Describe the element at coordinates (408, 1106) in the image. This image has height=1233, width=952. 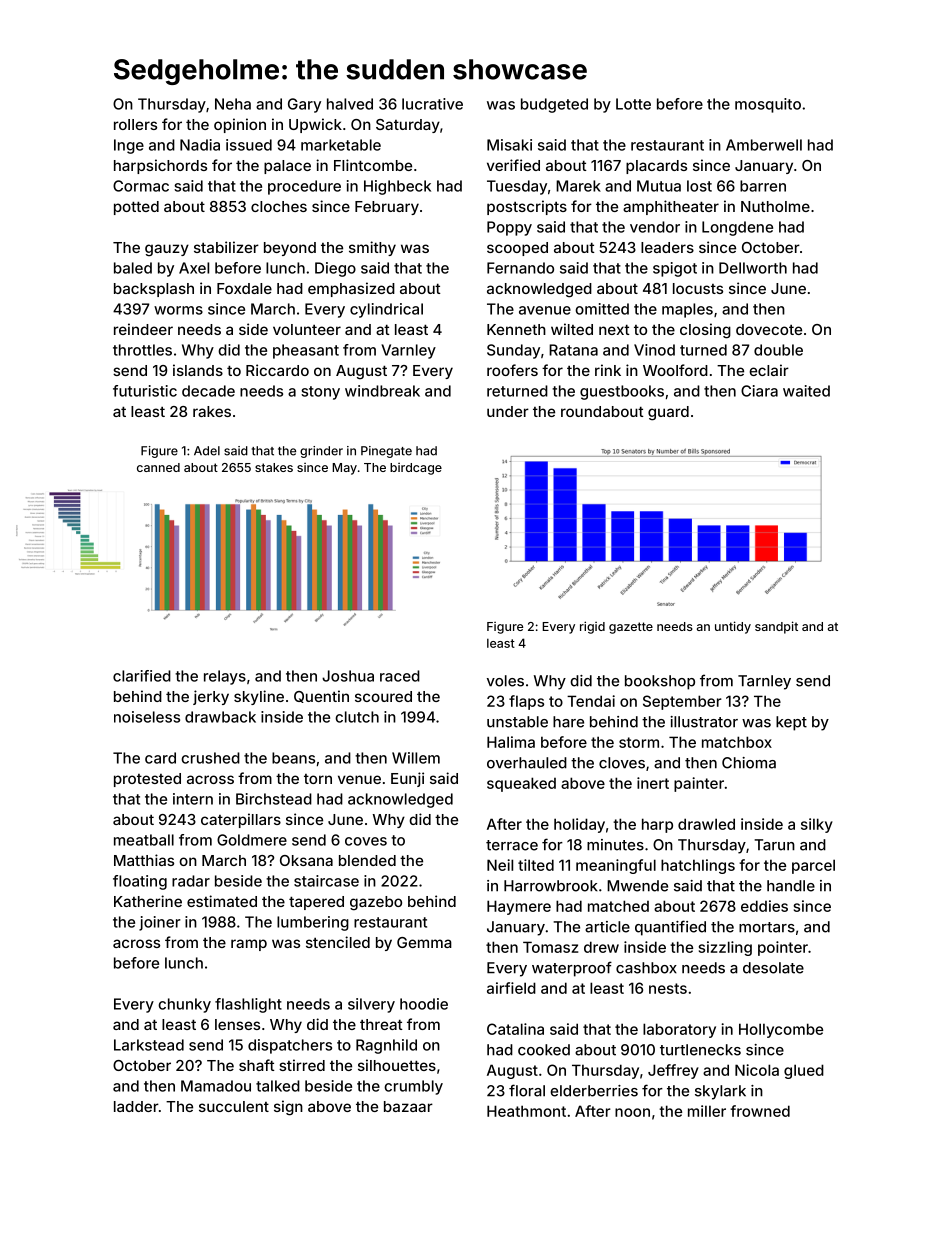
I see `bazaar` at that location.
